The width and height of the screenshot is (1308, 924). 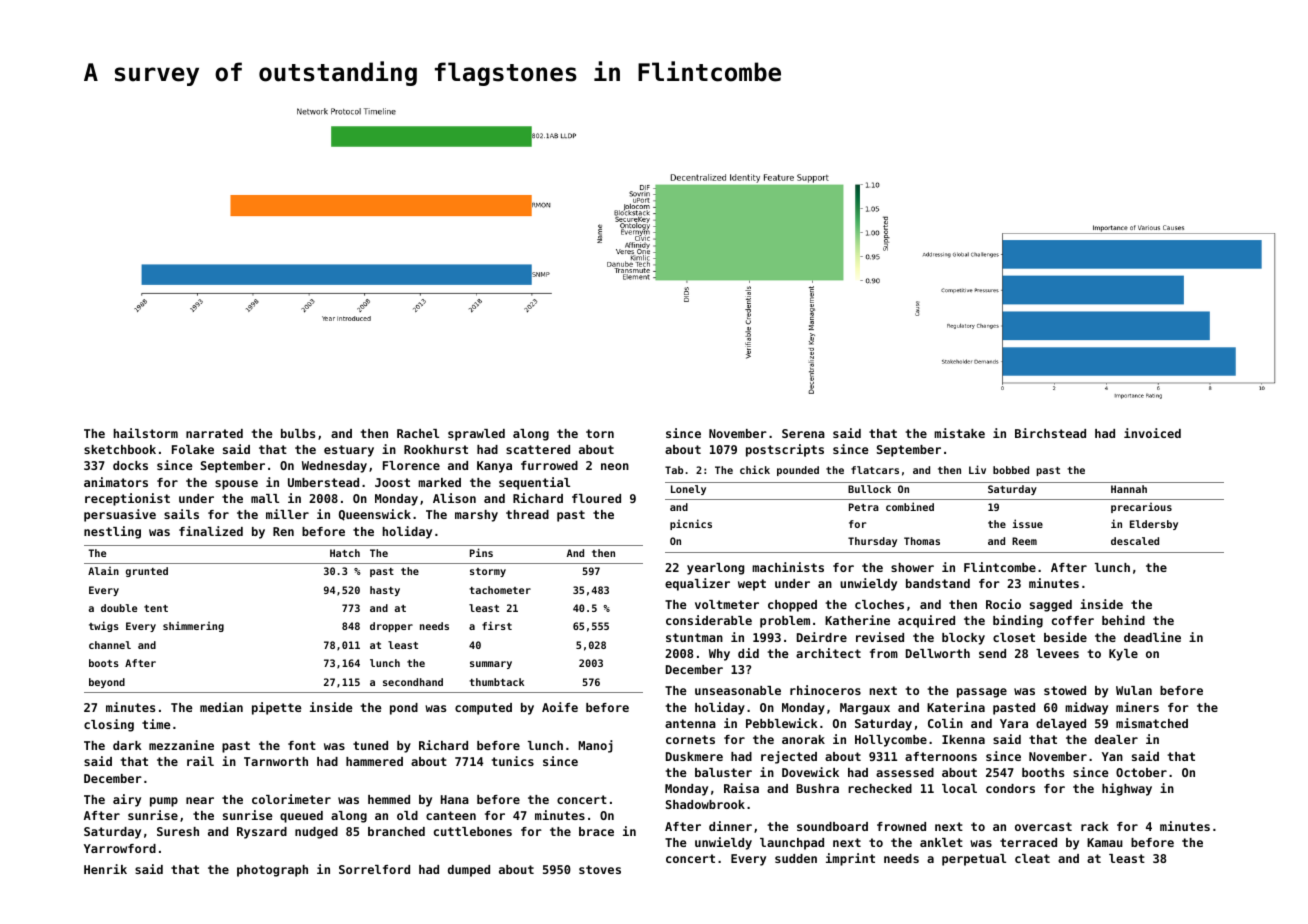 I want to click on stoves, so click(x=600, y=869).
